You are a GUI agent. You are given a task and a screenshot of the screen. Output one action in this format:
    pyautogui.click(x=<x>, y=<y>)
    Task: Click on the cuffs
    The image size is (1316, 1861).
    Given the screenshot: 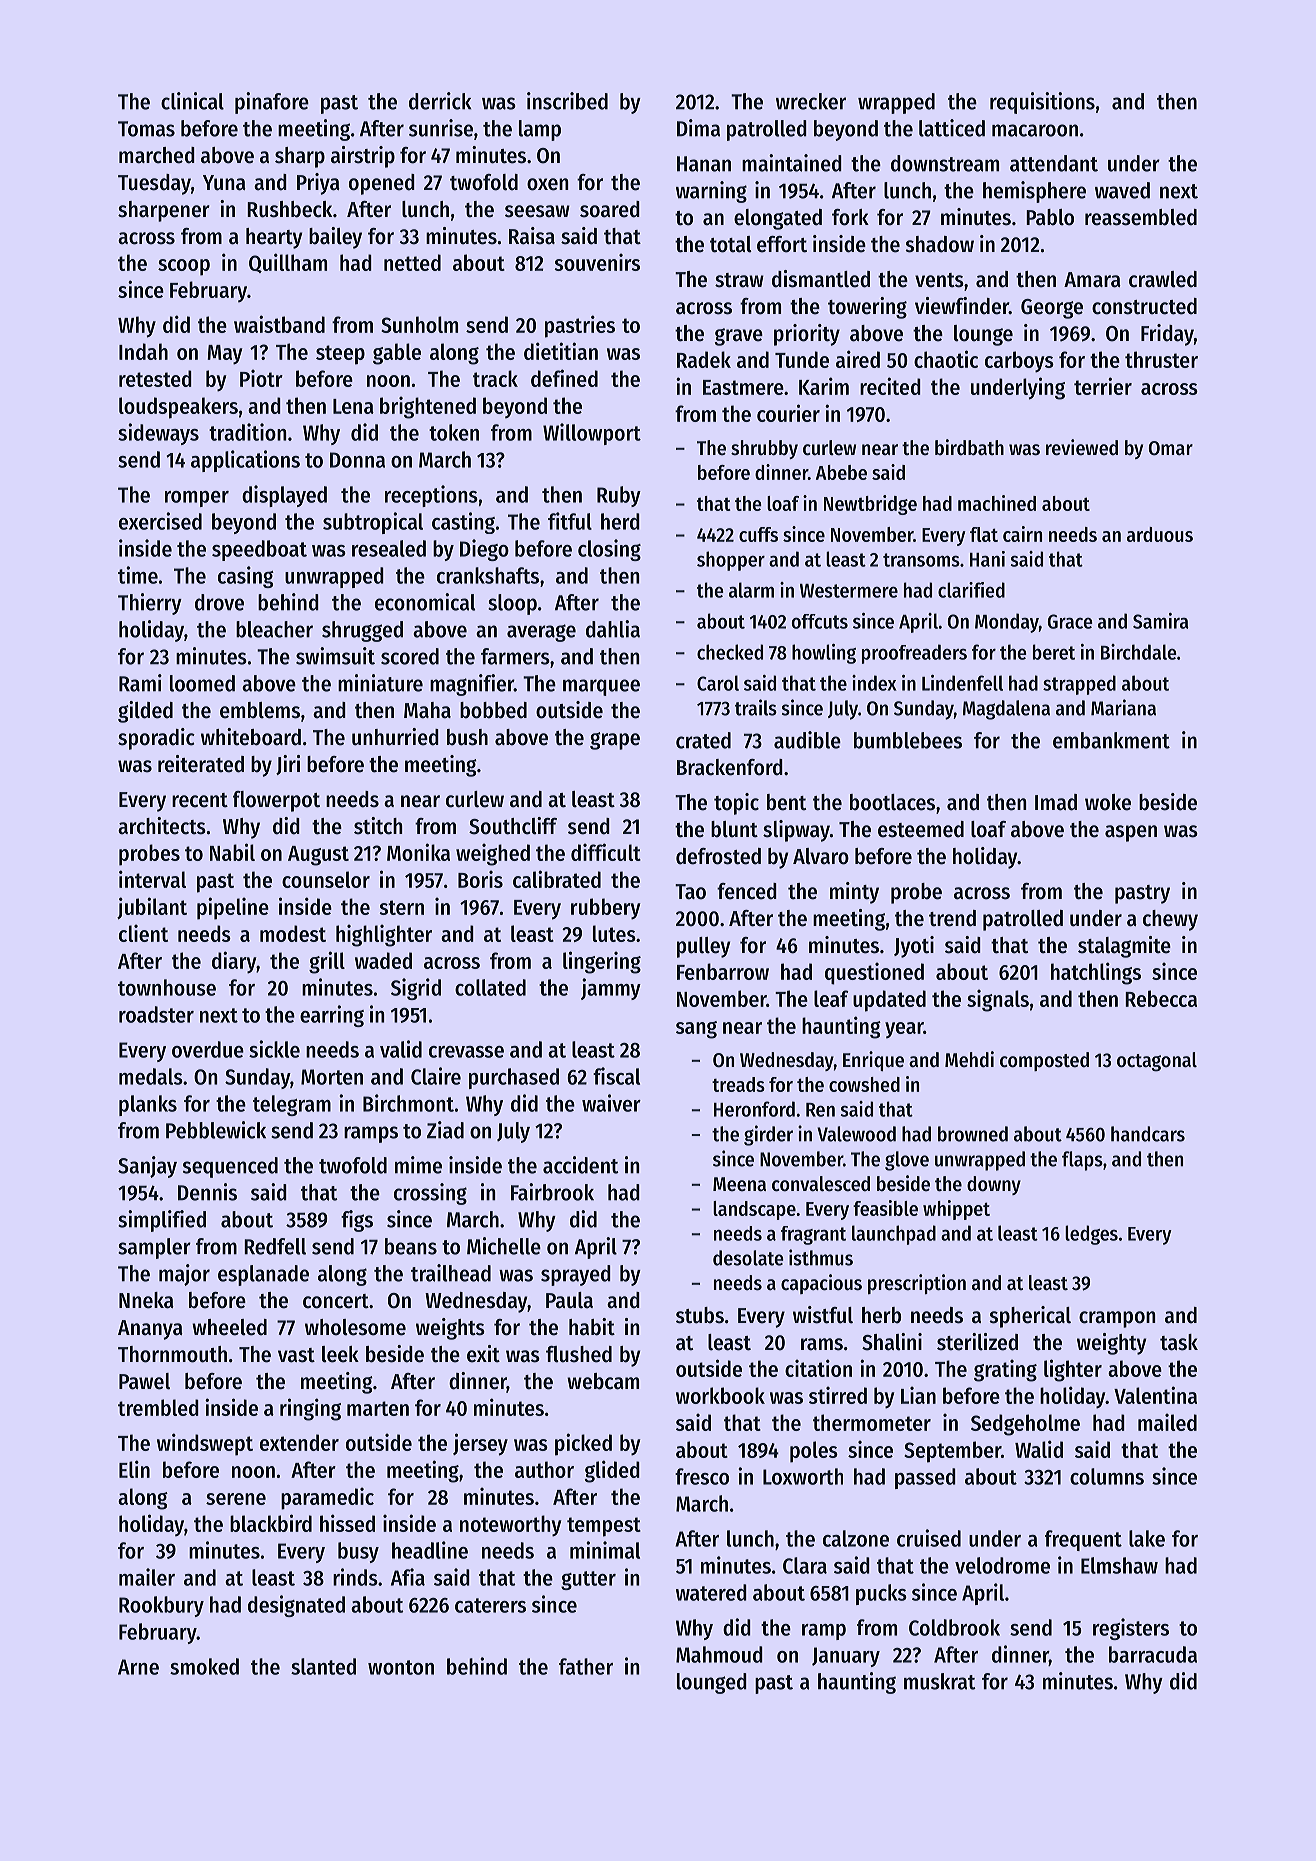 What is the action you would take?
    pyautogui.click(x=758, y=534)
